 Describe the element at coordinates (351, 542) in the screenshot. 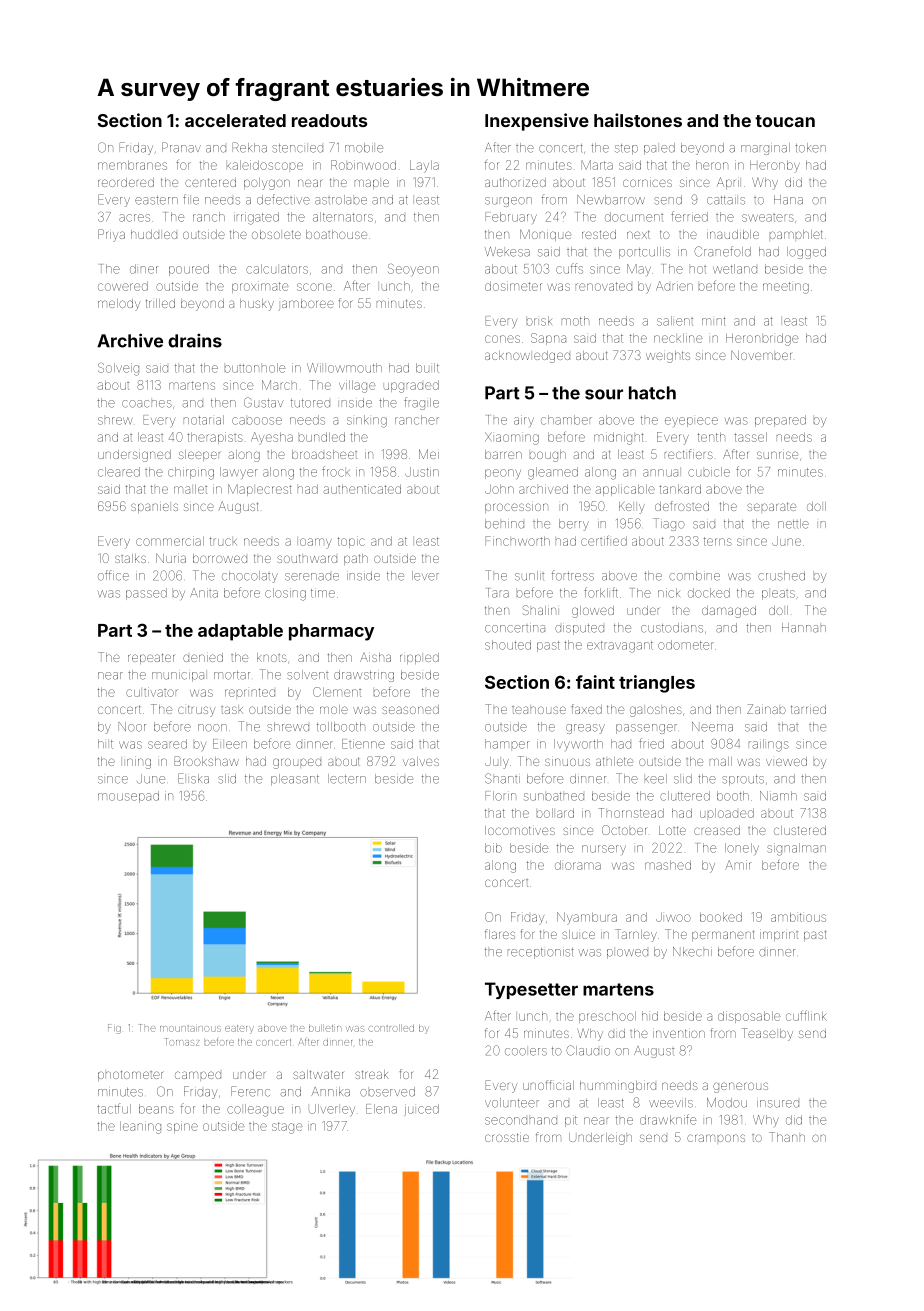

I see `topic` at that location.
